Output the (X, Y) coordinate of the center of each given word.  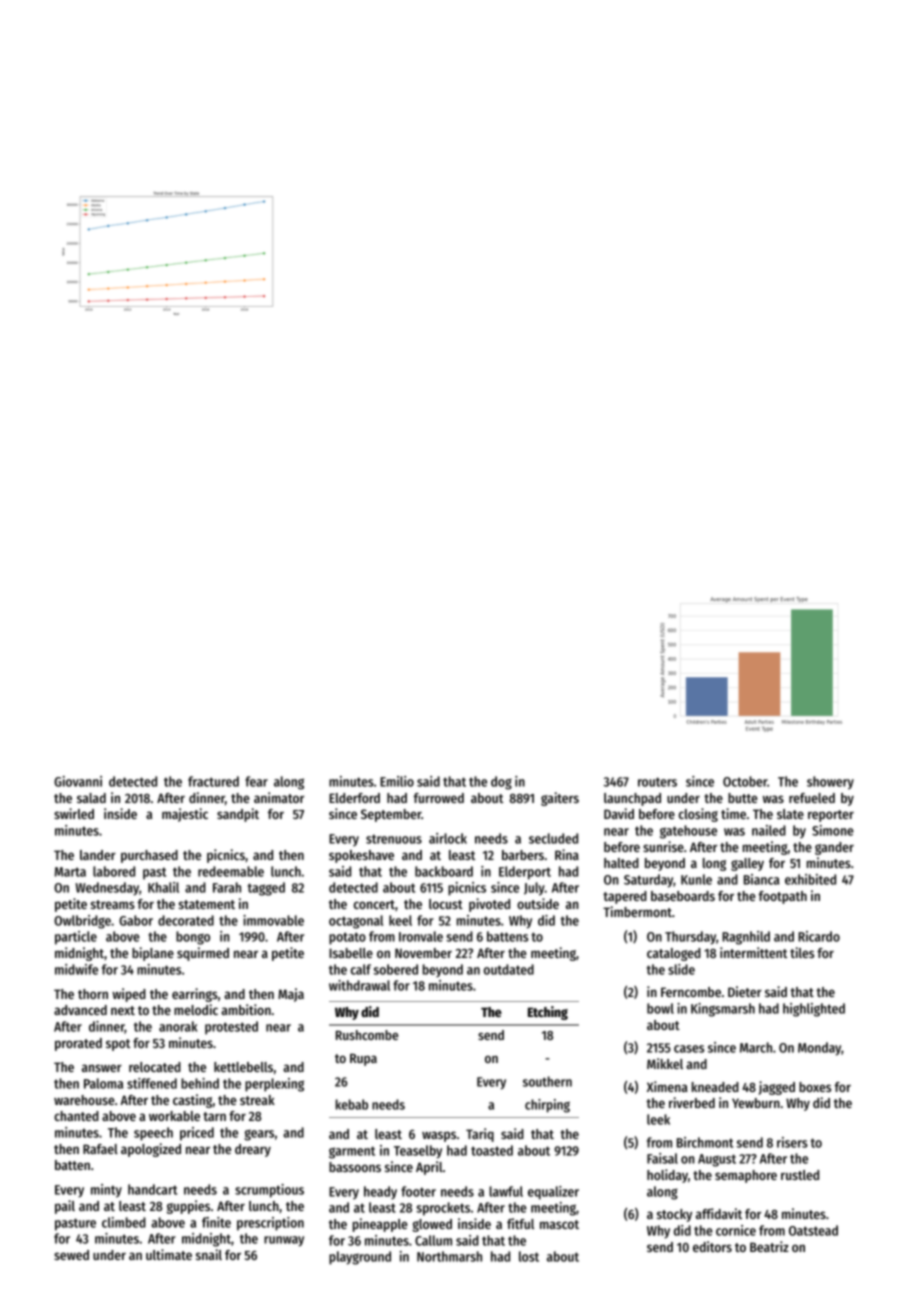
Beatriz (769, 1246)
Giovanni (78, 781)
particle (76, 938)
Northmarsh (449, 1256)
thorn (93, 994)
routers (657, 782)
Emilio (397, 781)
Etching (548, 1013)
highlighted (814, 1010)
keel (400, 920)
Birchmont (705, 1142)
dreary (253, 1150)
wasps (439, 1136)
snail (209, 1254)
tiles (802, 952)
